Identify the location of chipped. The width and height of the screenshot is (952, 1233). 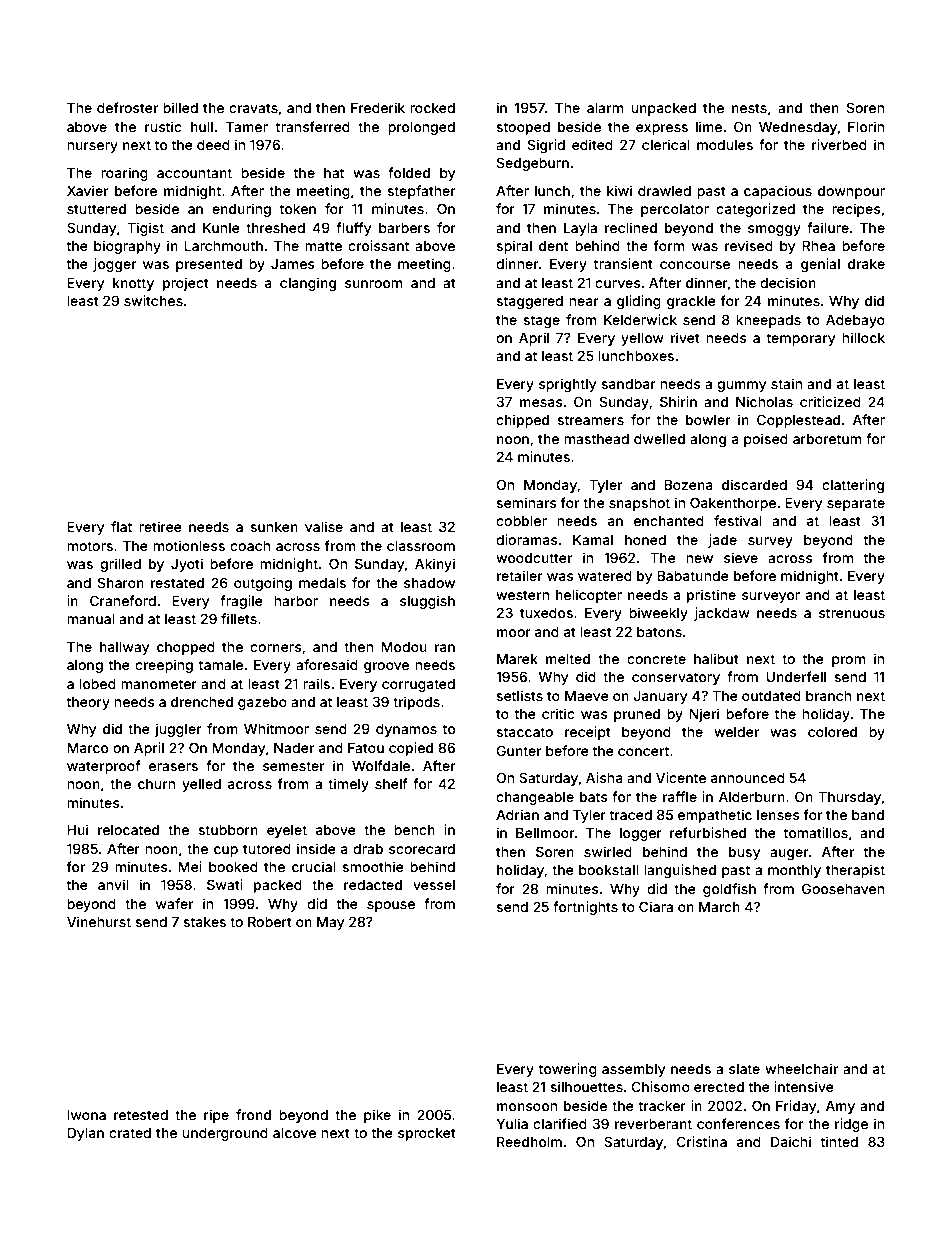
(522, 421).
